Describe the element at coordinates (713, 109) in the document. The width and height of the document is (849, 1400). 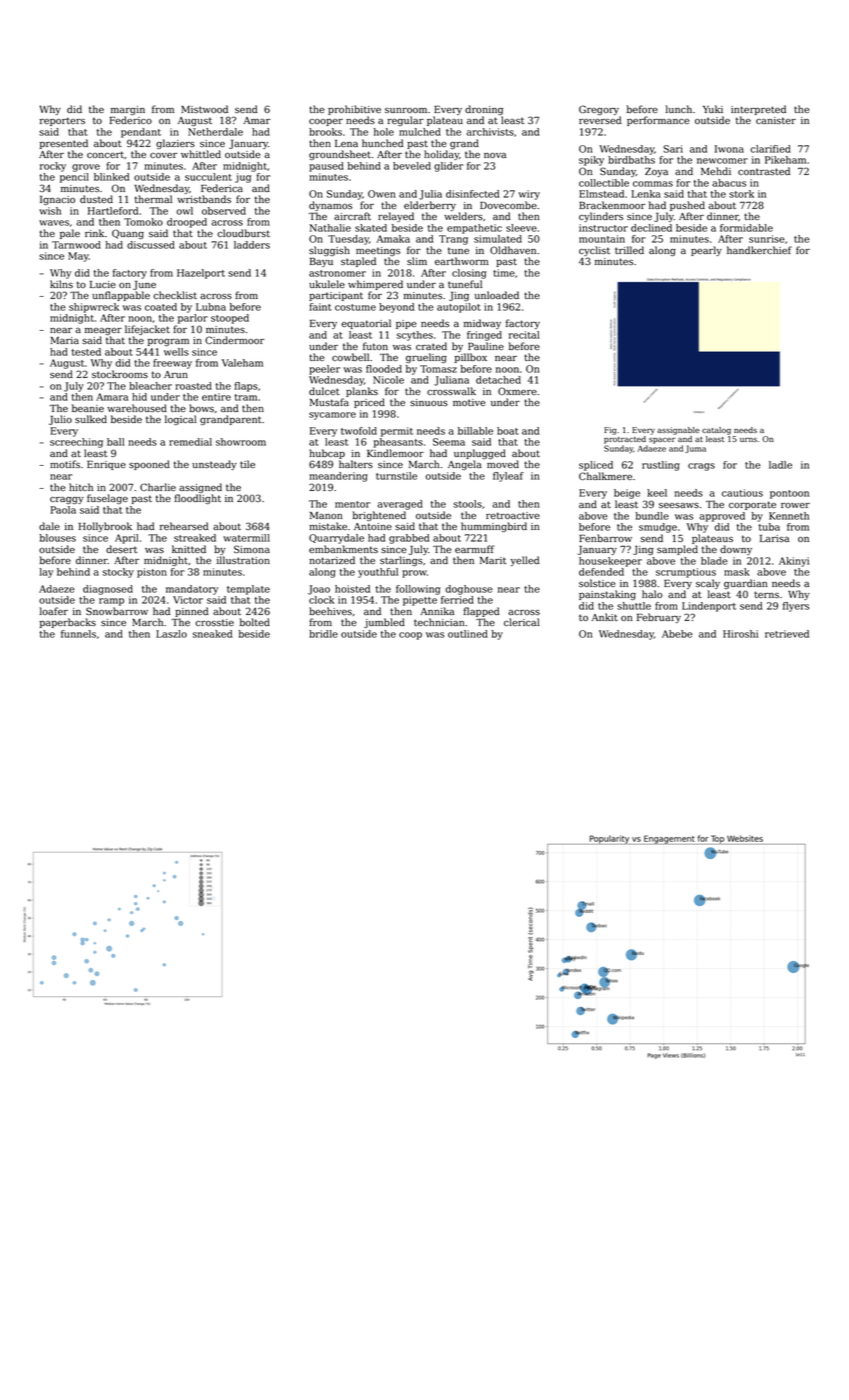
I see `Yuki` at that location.
